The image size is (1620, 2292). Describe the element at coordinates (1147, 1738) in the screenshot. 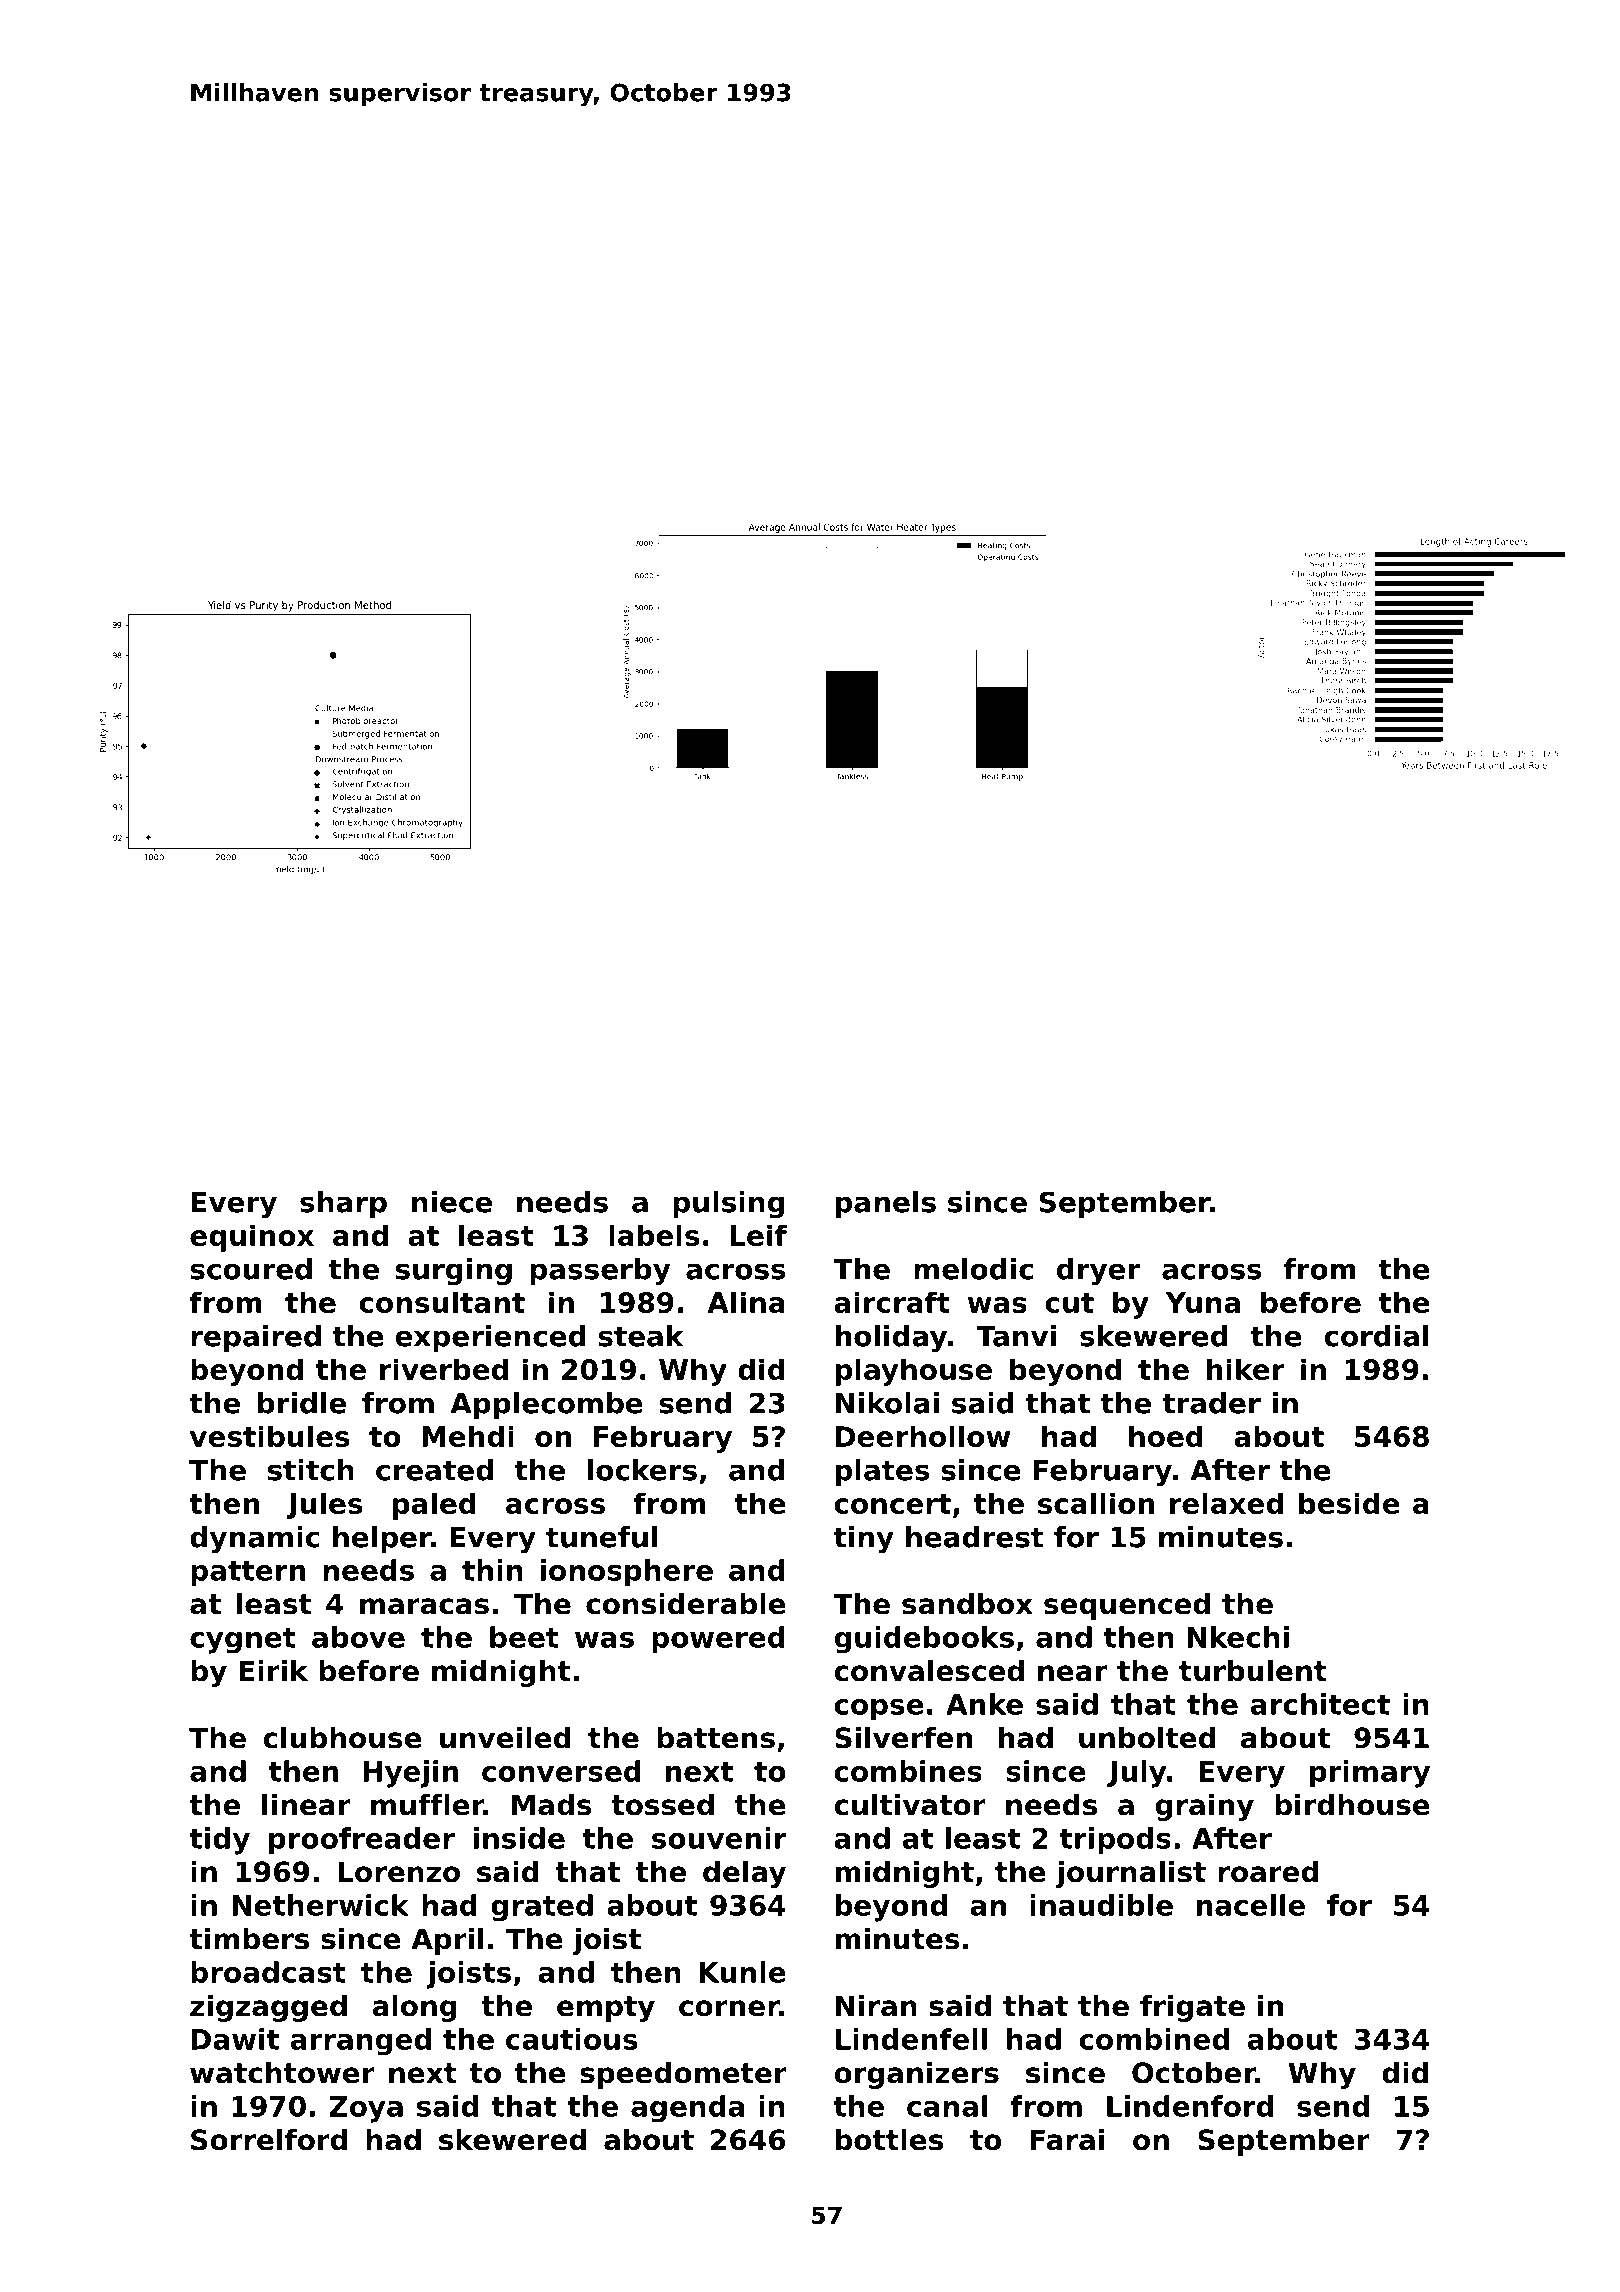

I see `unbolted` at that location.
